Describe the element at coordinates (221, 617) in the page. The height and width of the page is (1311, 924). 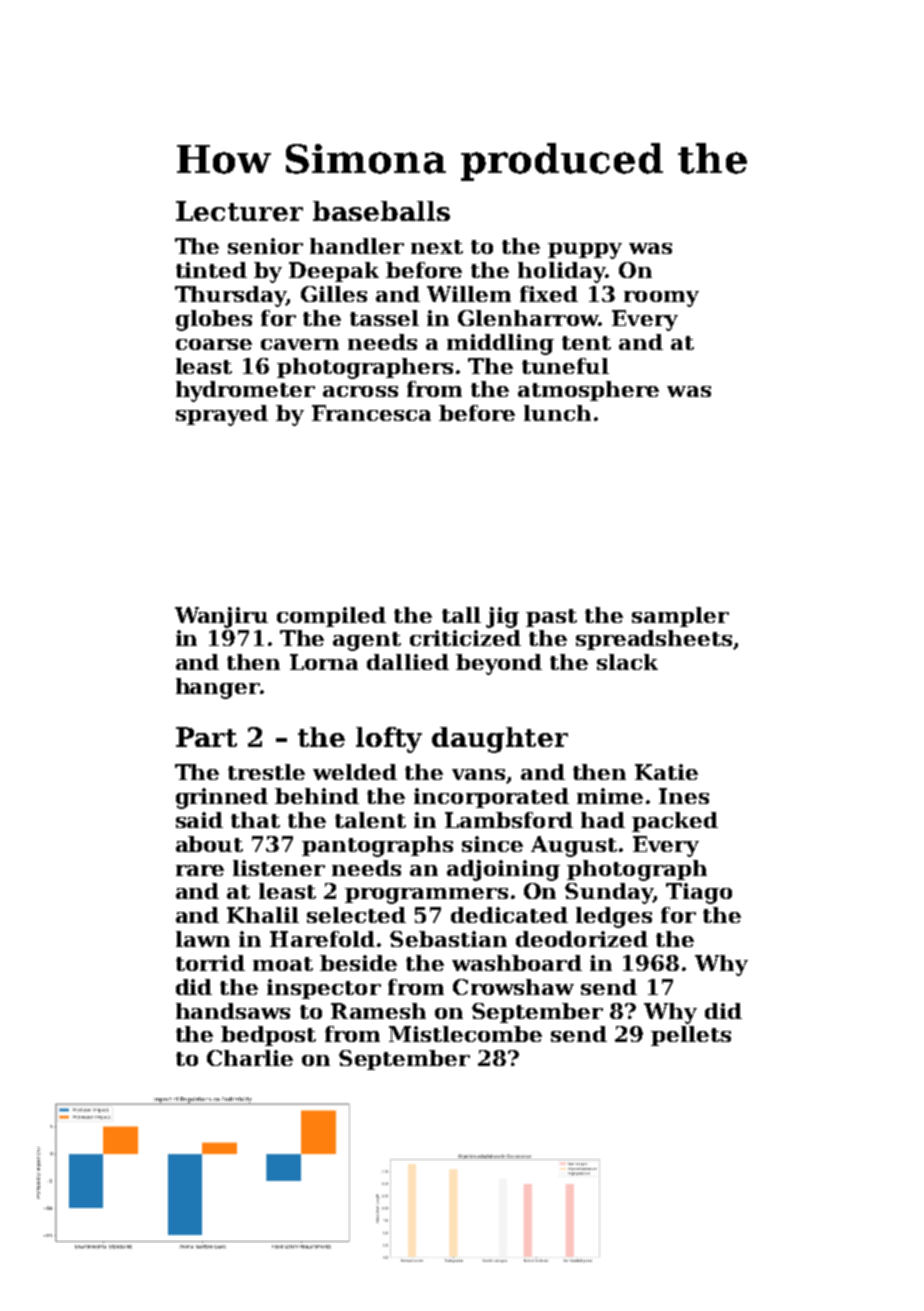
I see `Wanjiru` at that location.
